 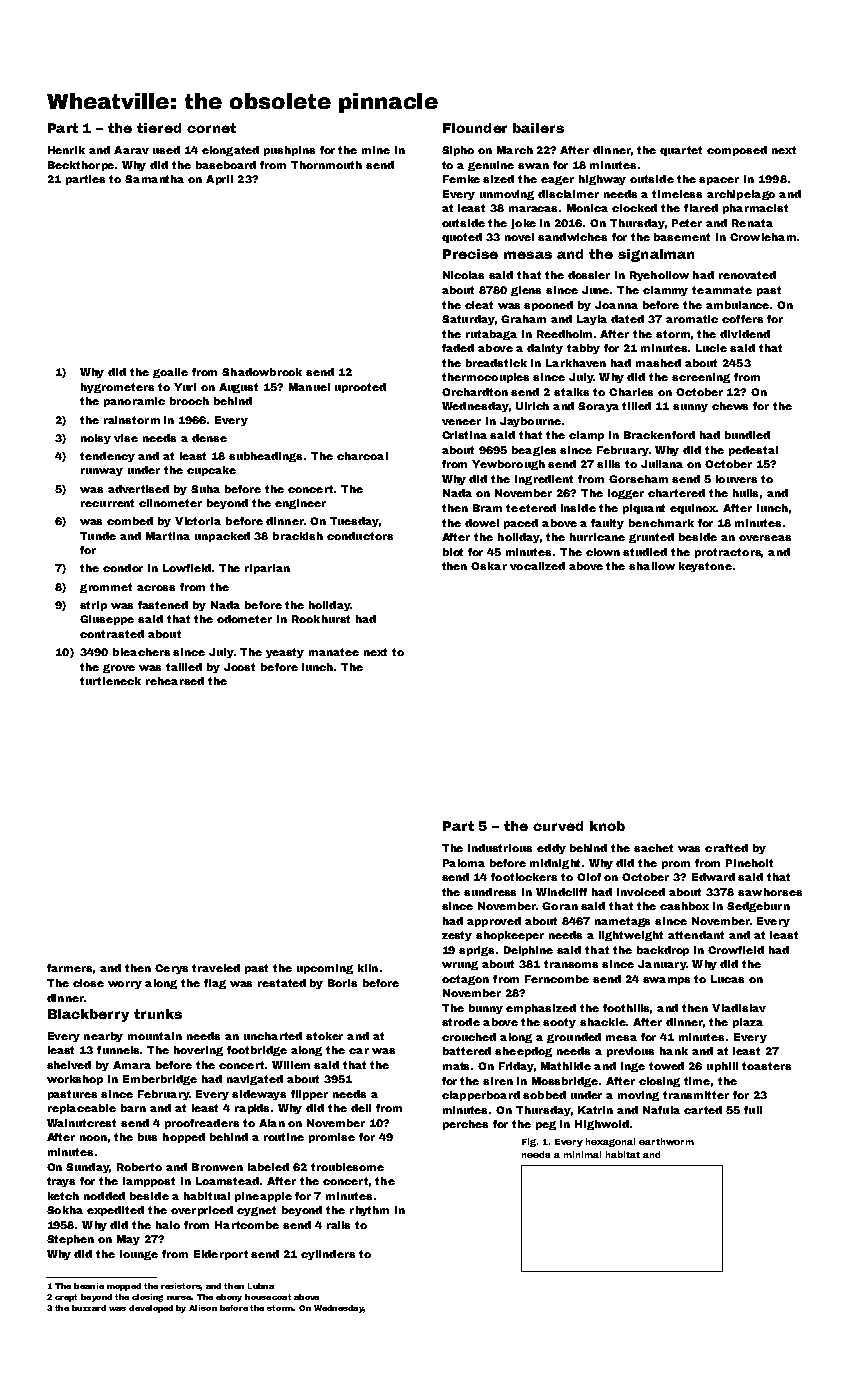 I want to click on Sunday, so click(x=87, y=1168).
